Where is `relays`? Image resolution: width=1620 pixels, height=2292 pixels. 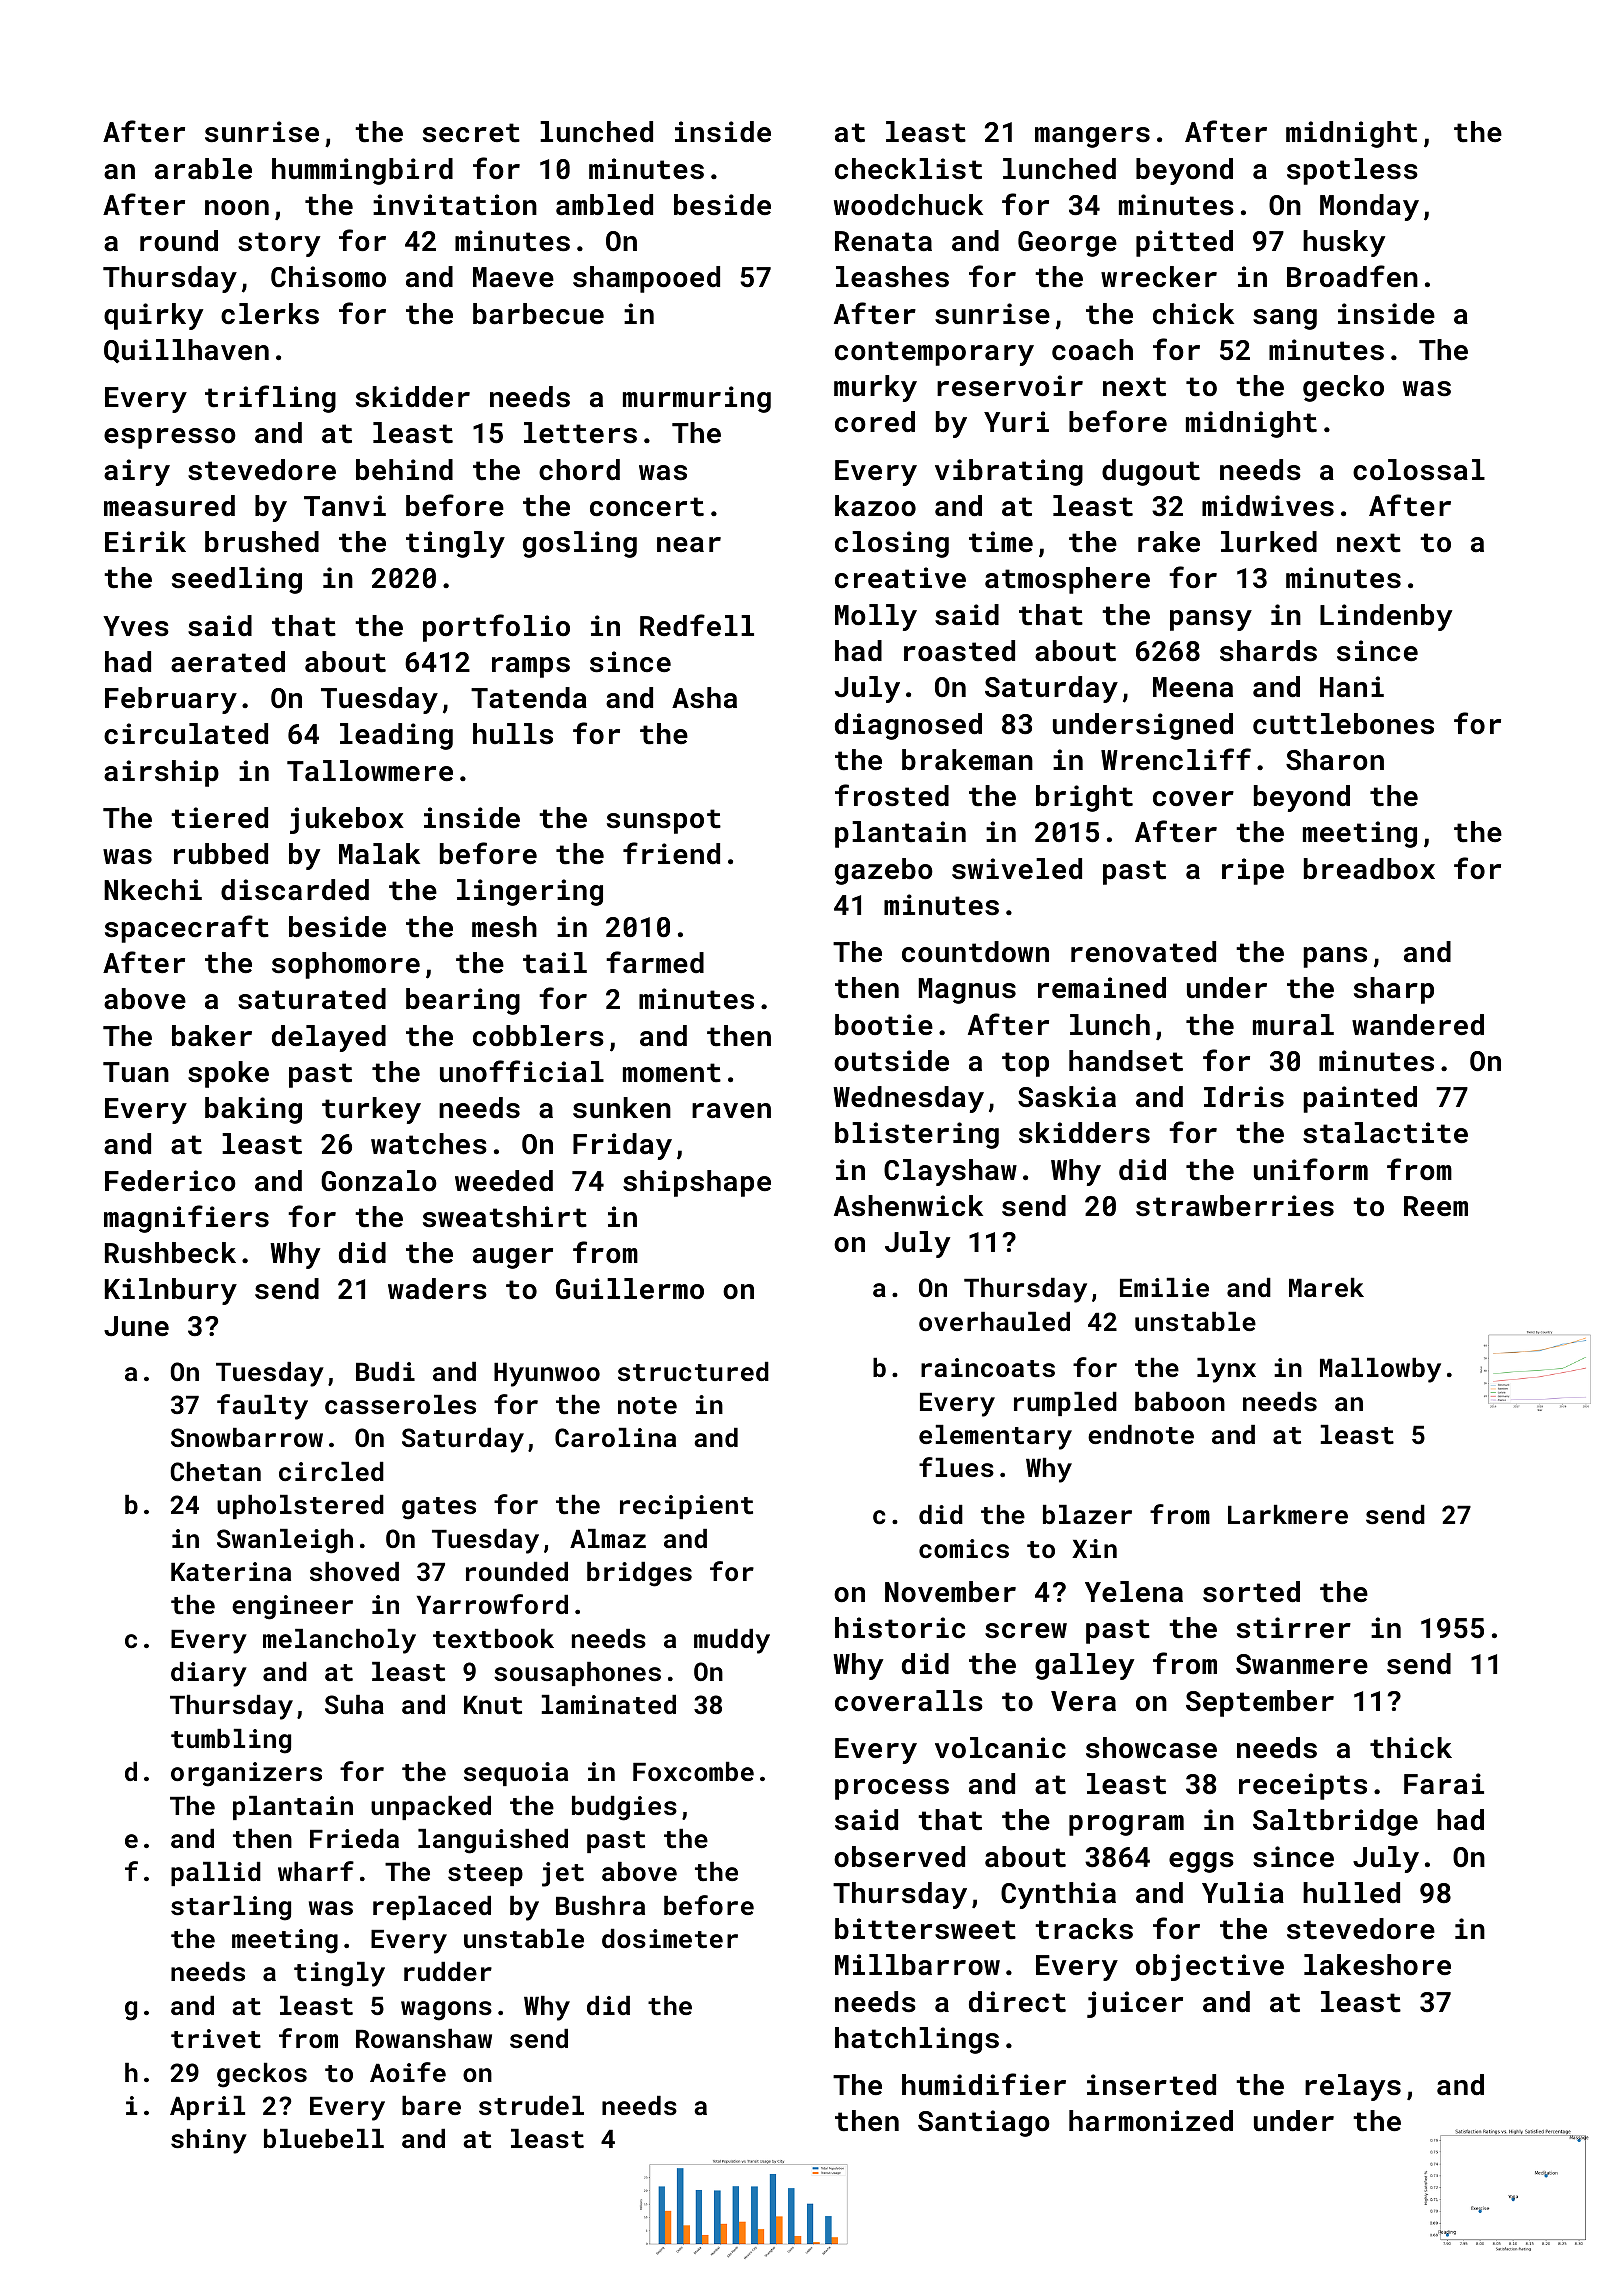 relays is located at coordinates (1353, 2087).
